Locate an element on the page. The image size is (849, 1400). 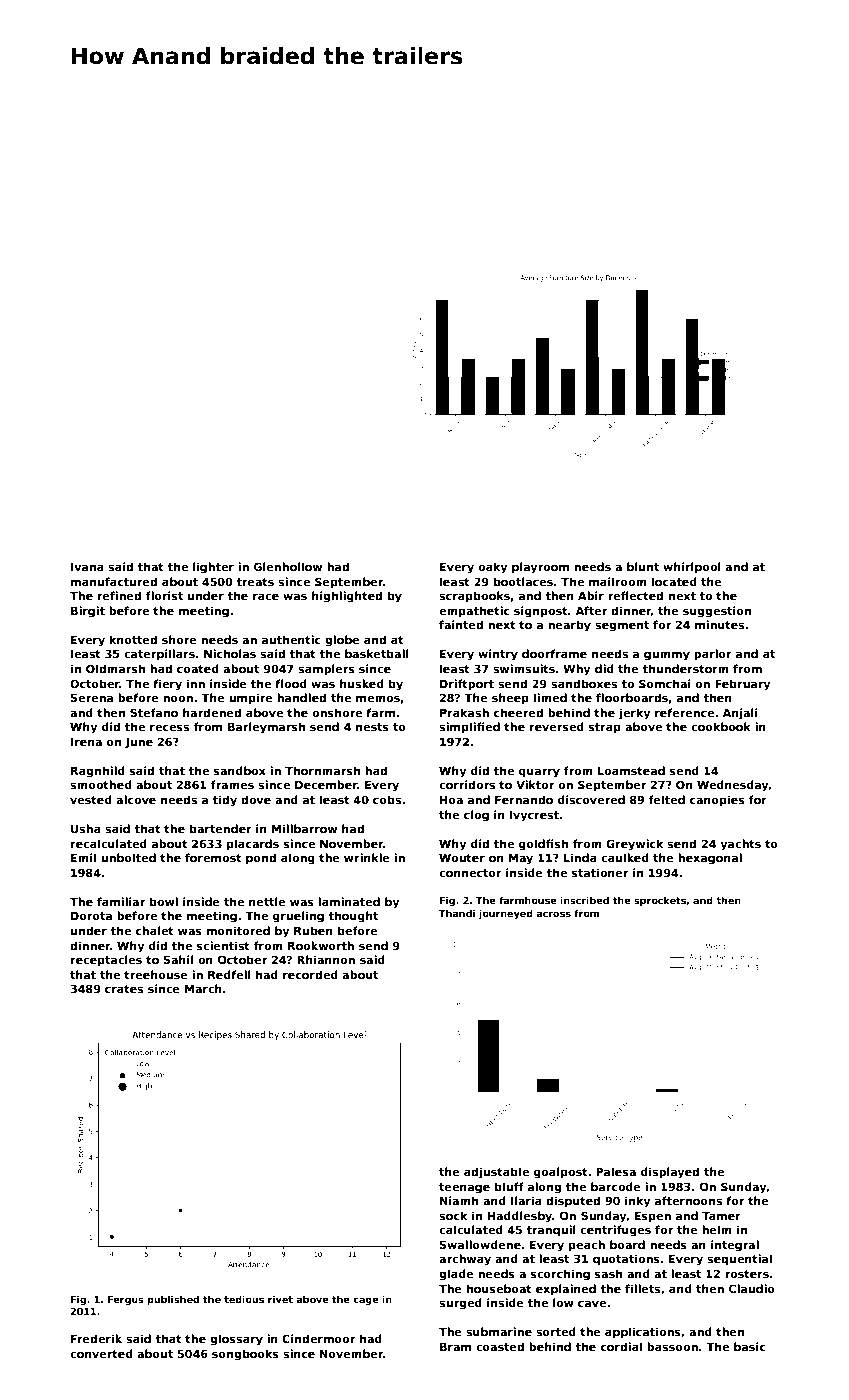
Fergus is located at coordinates (126, 1300).
